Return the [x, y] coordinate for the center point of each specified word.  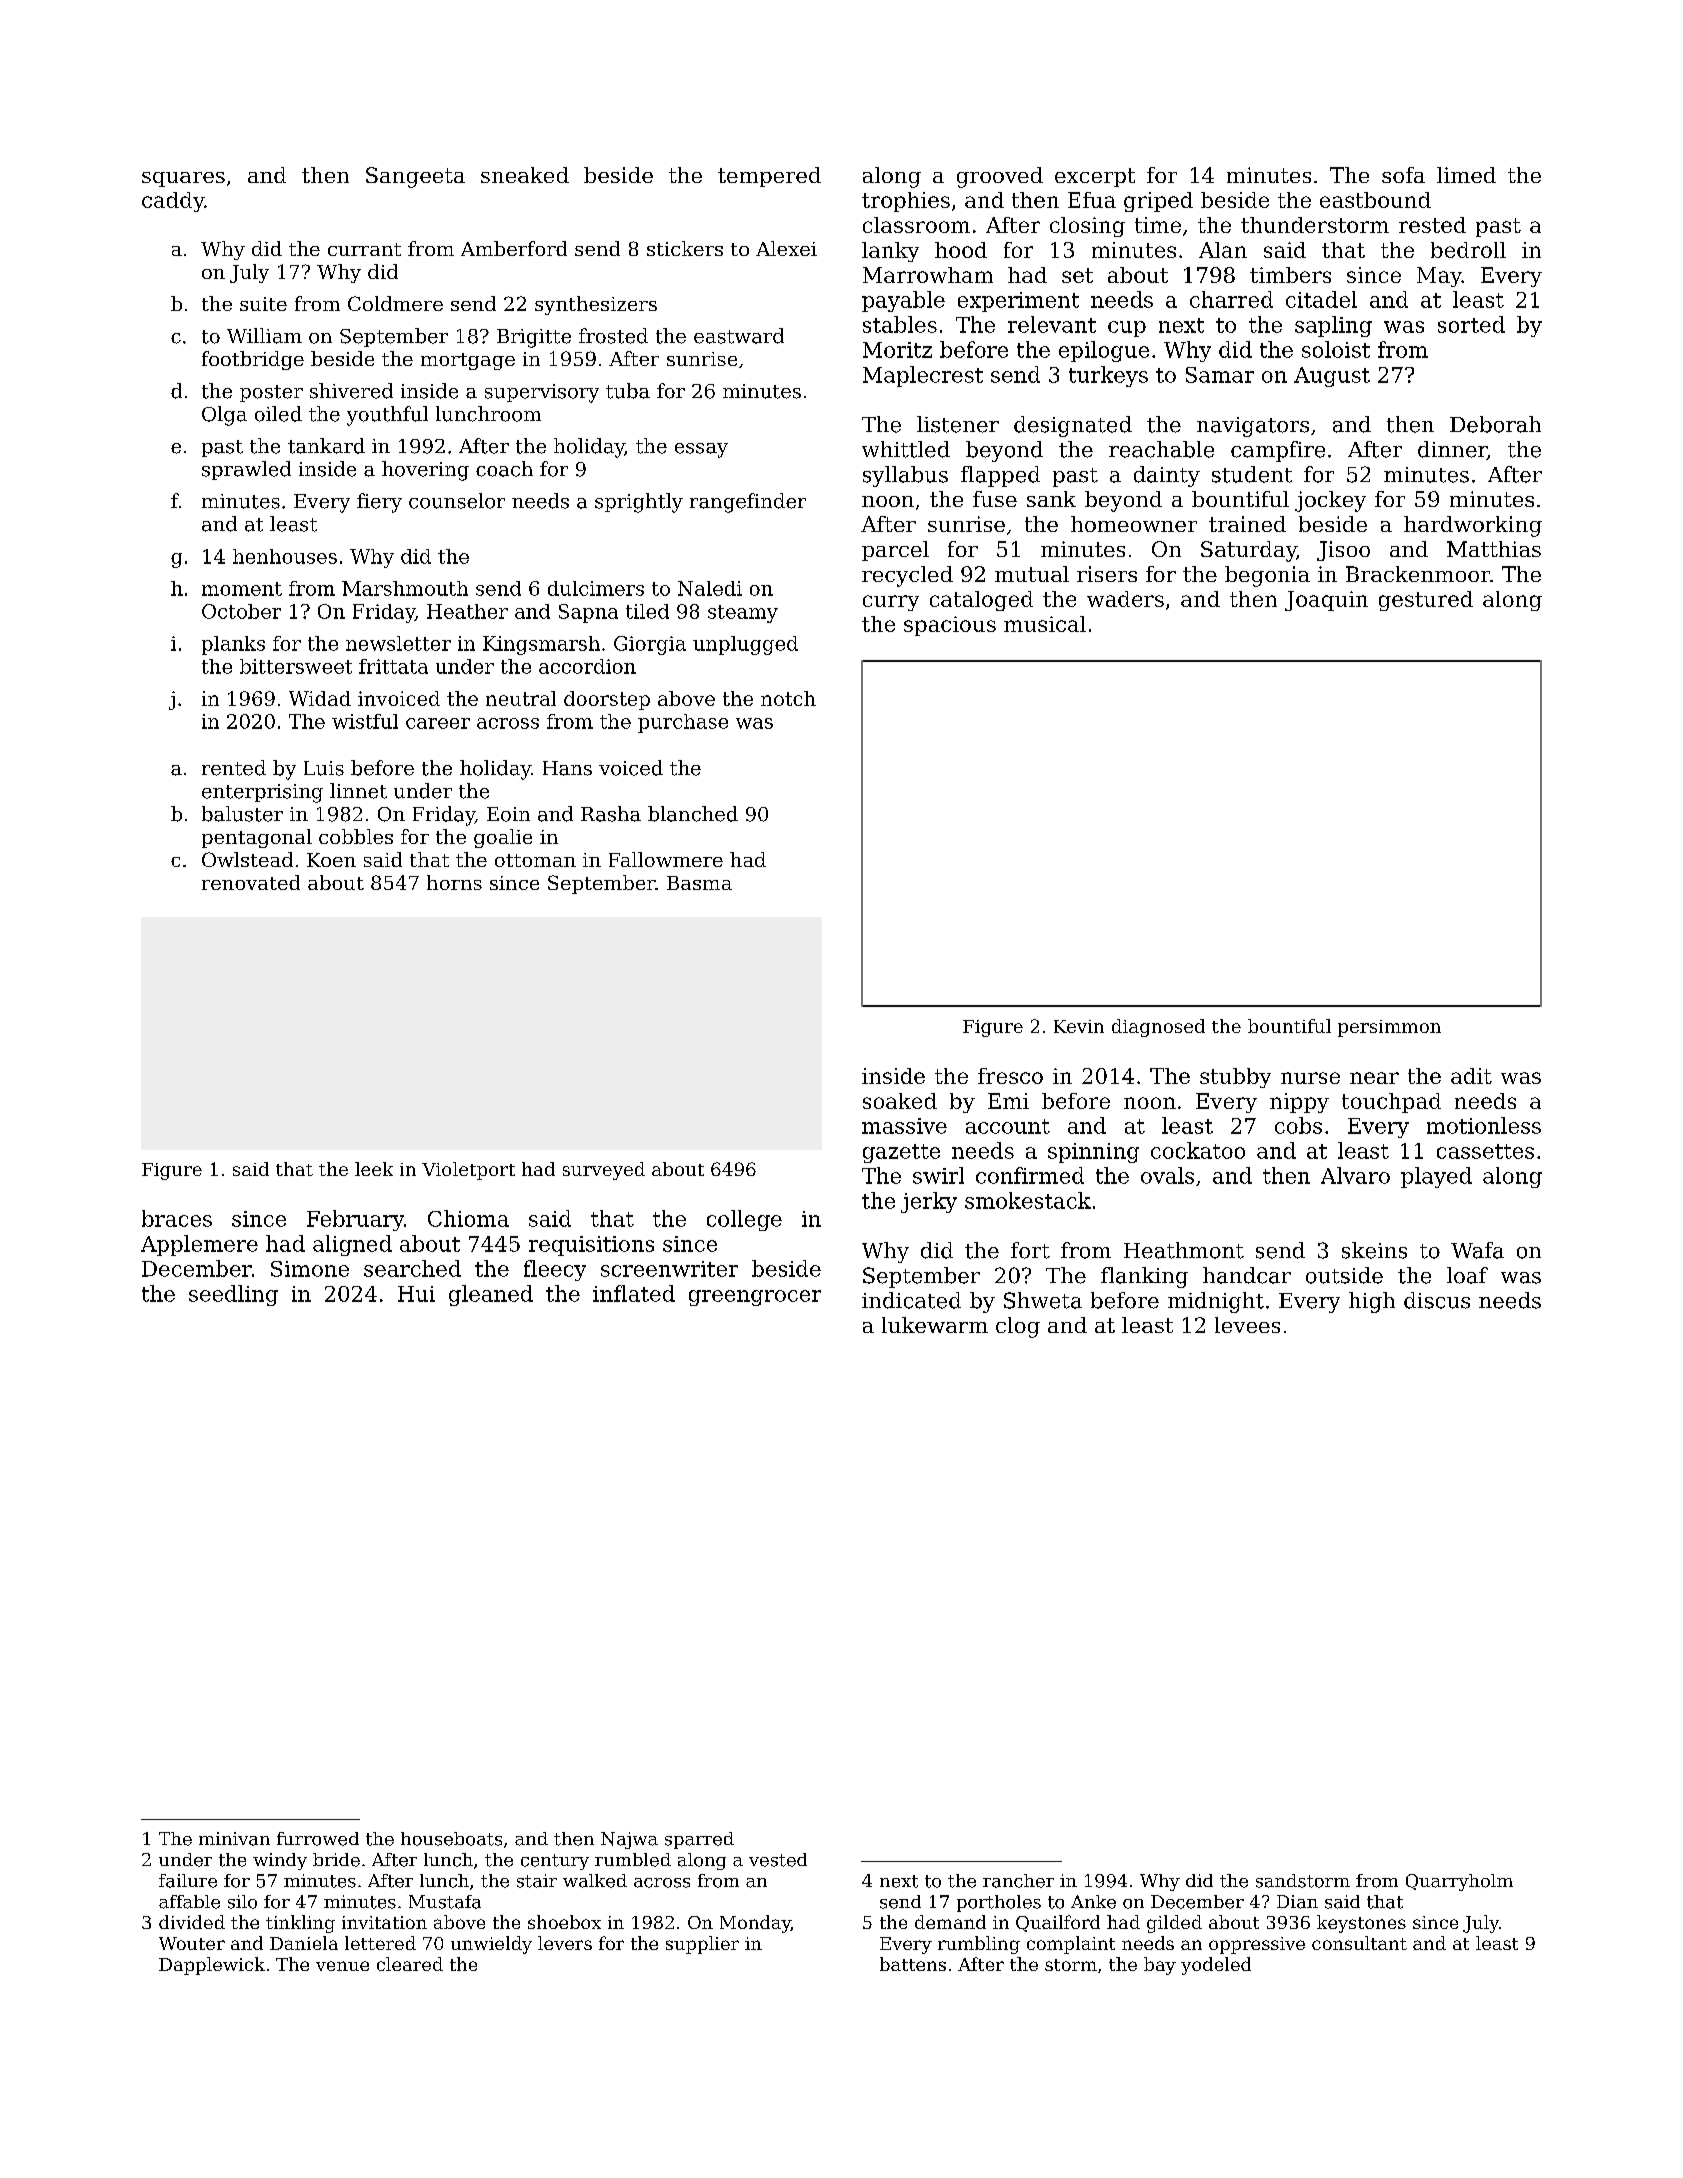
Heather [467, 611]
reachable [1161, 449]
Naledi [710, 588]
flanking [1144, 1277]
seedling [233, 1295]
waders [1125, 599]
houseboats [451, 1839]
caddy [173, 202]
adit [1471, 1076]
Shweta [1043, 1300]
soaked [900, 1101]
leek [374, 1169]
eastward [739, 336]
